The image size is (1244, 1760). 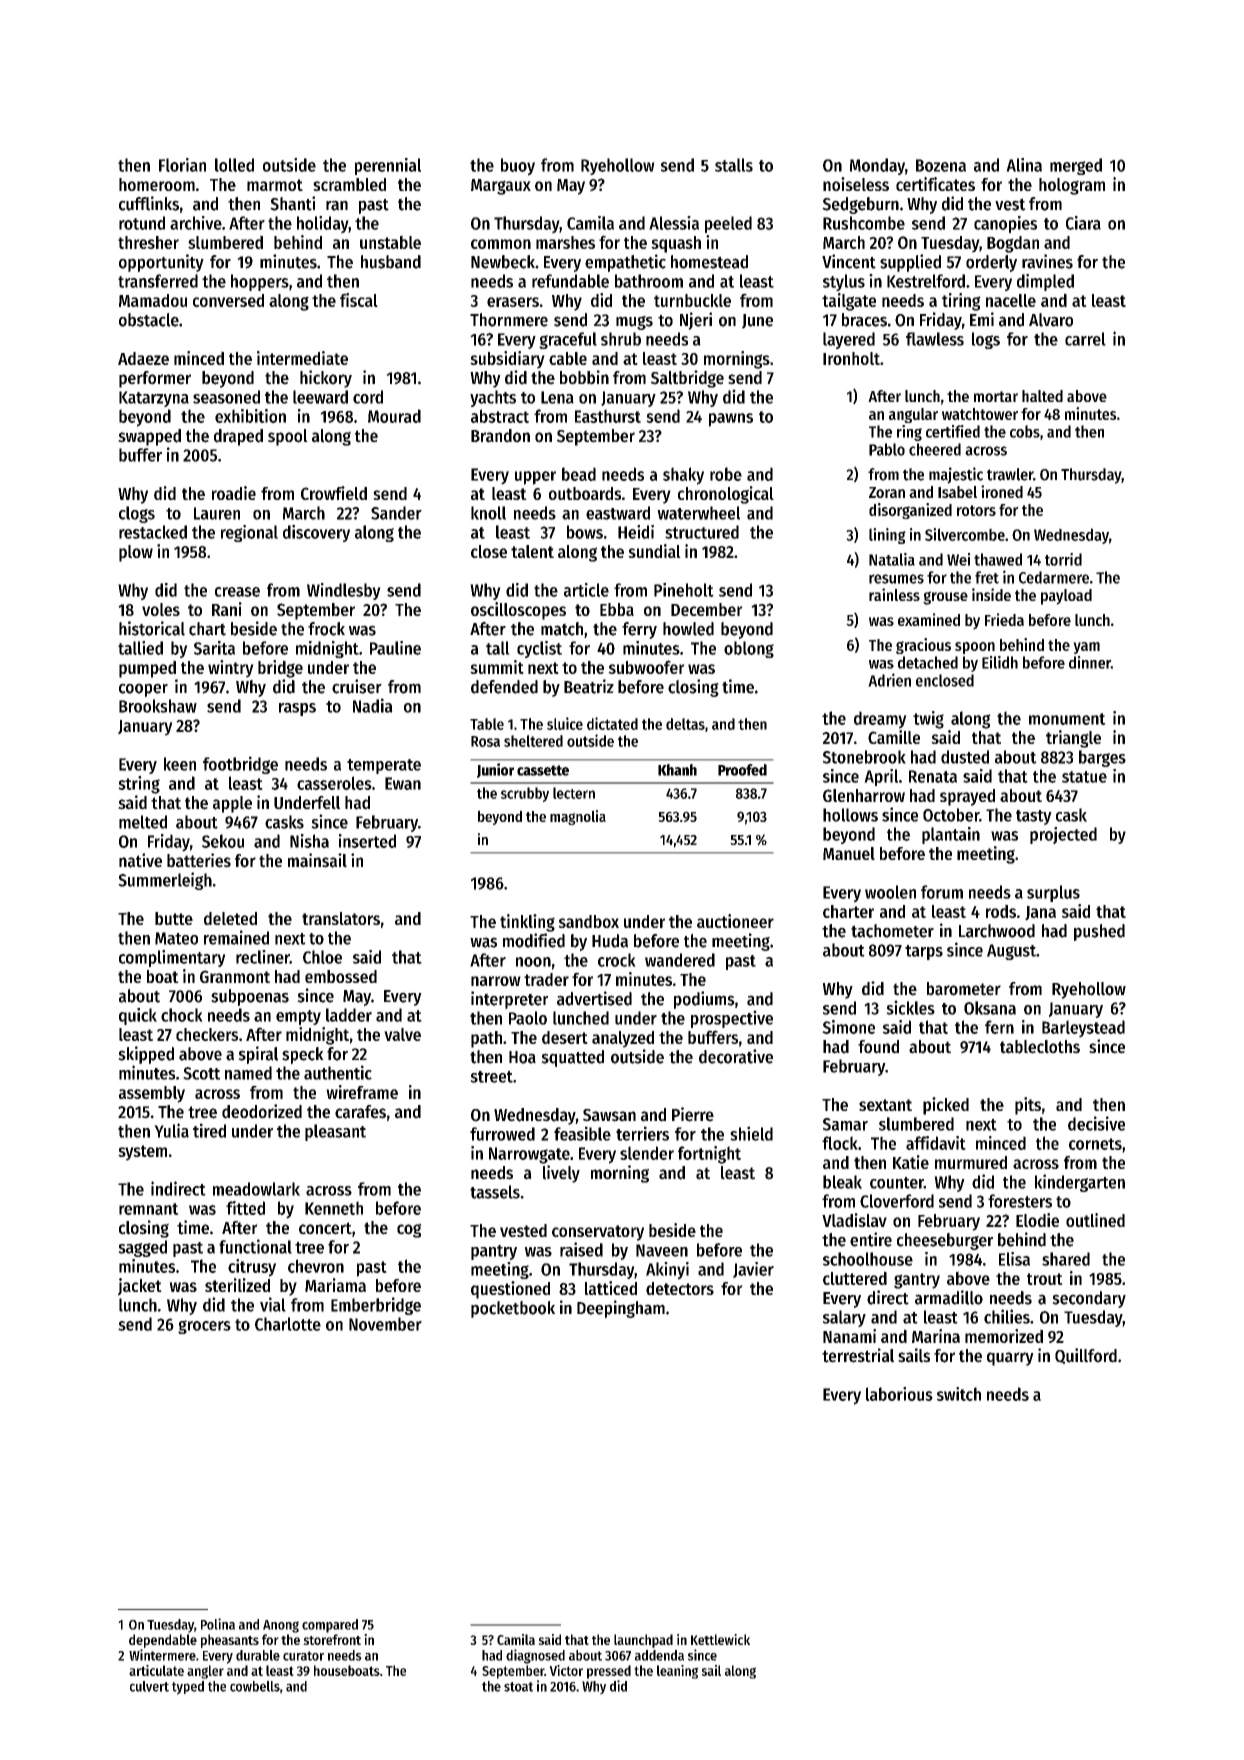 I want to click on inserted, so click(x=367, y=841).
